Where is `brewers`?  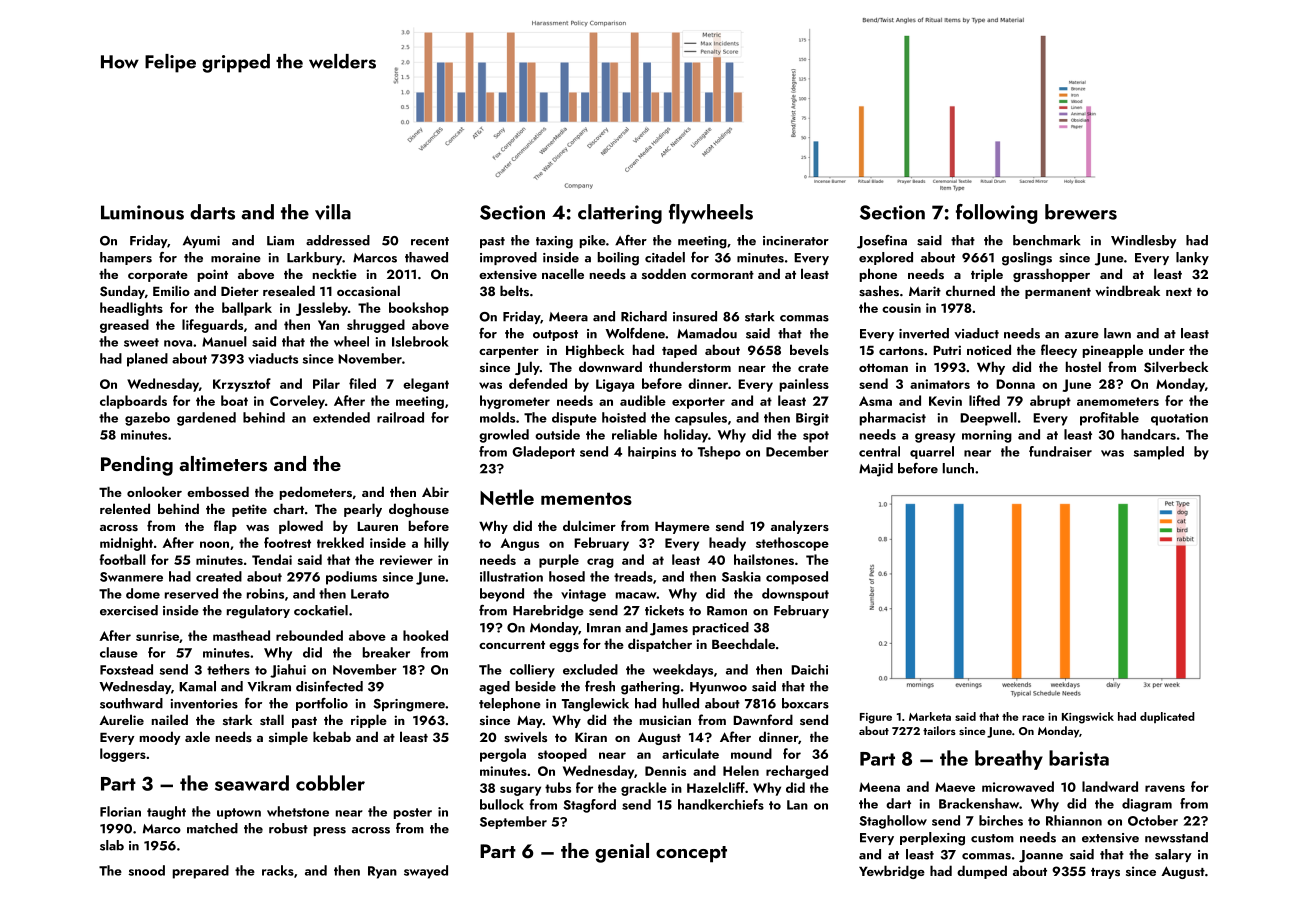 brewers is located at coordinates (1081, 212).
